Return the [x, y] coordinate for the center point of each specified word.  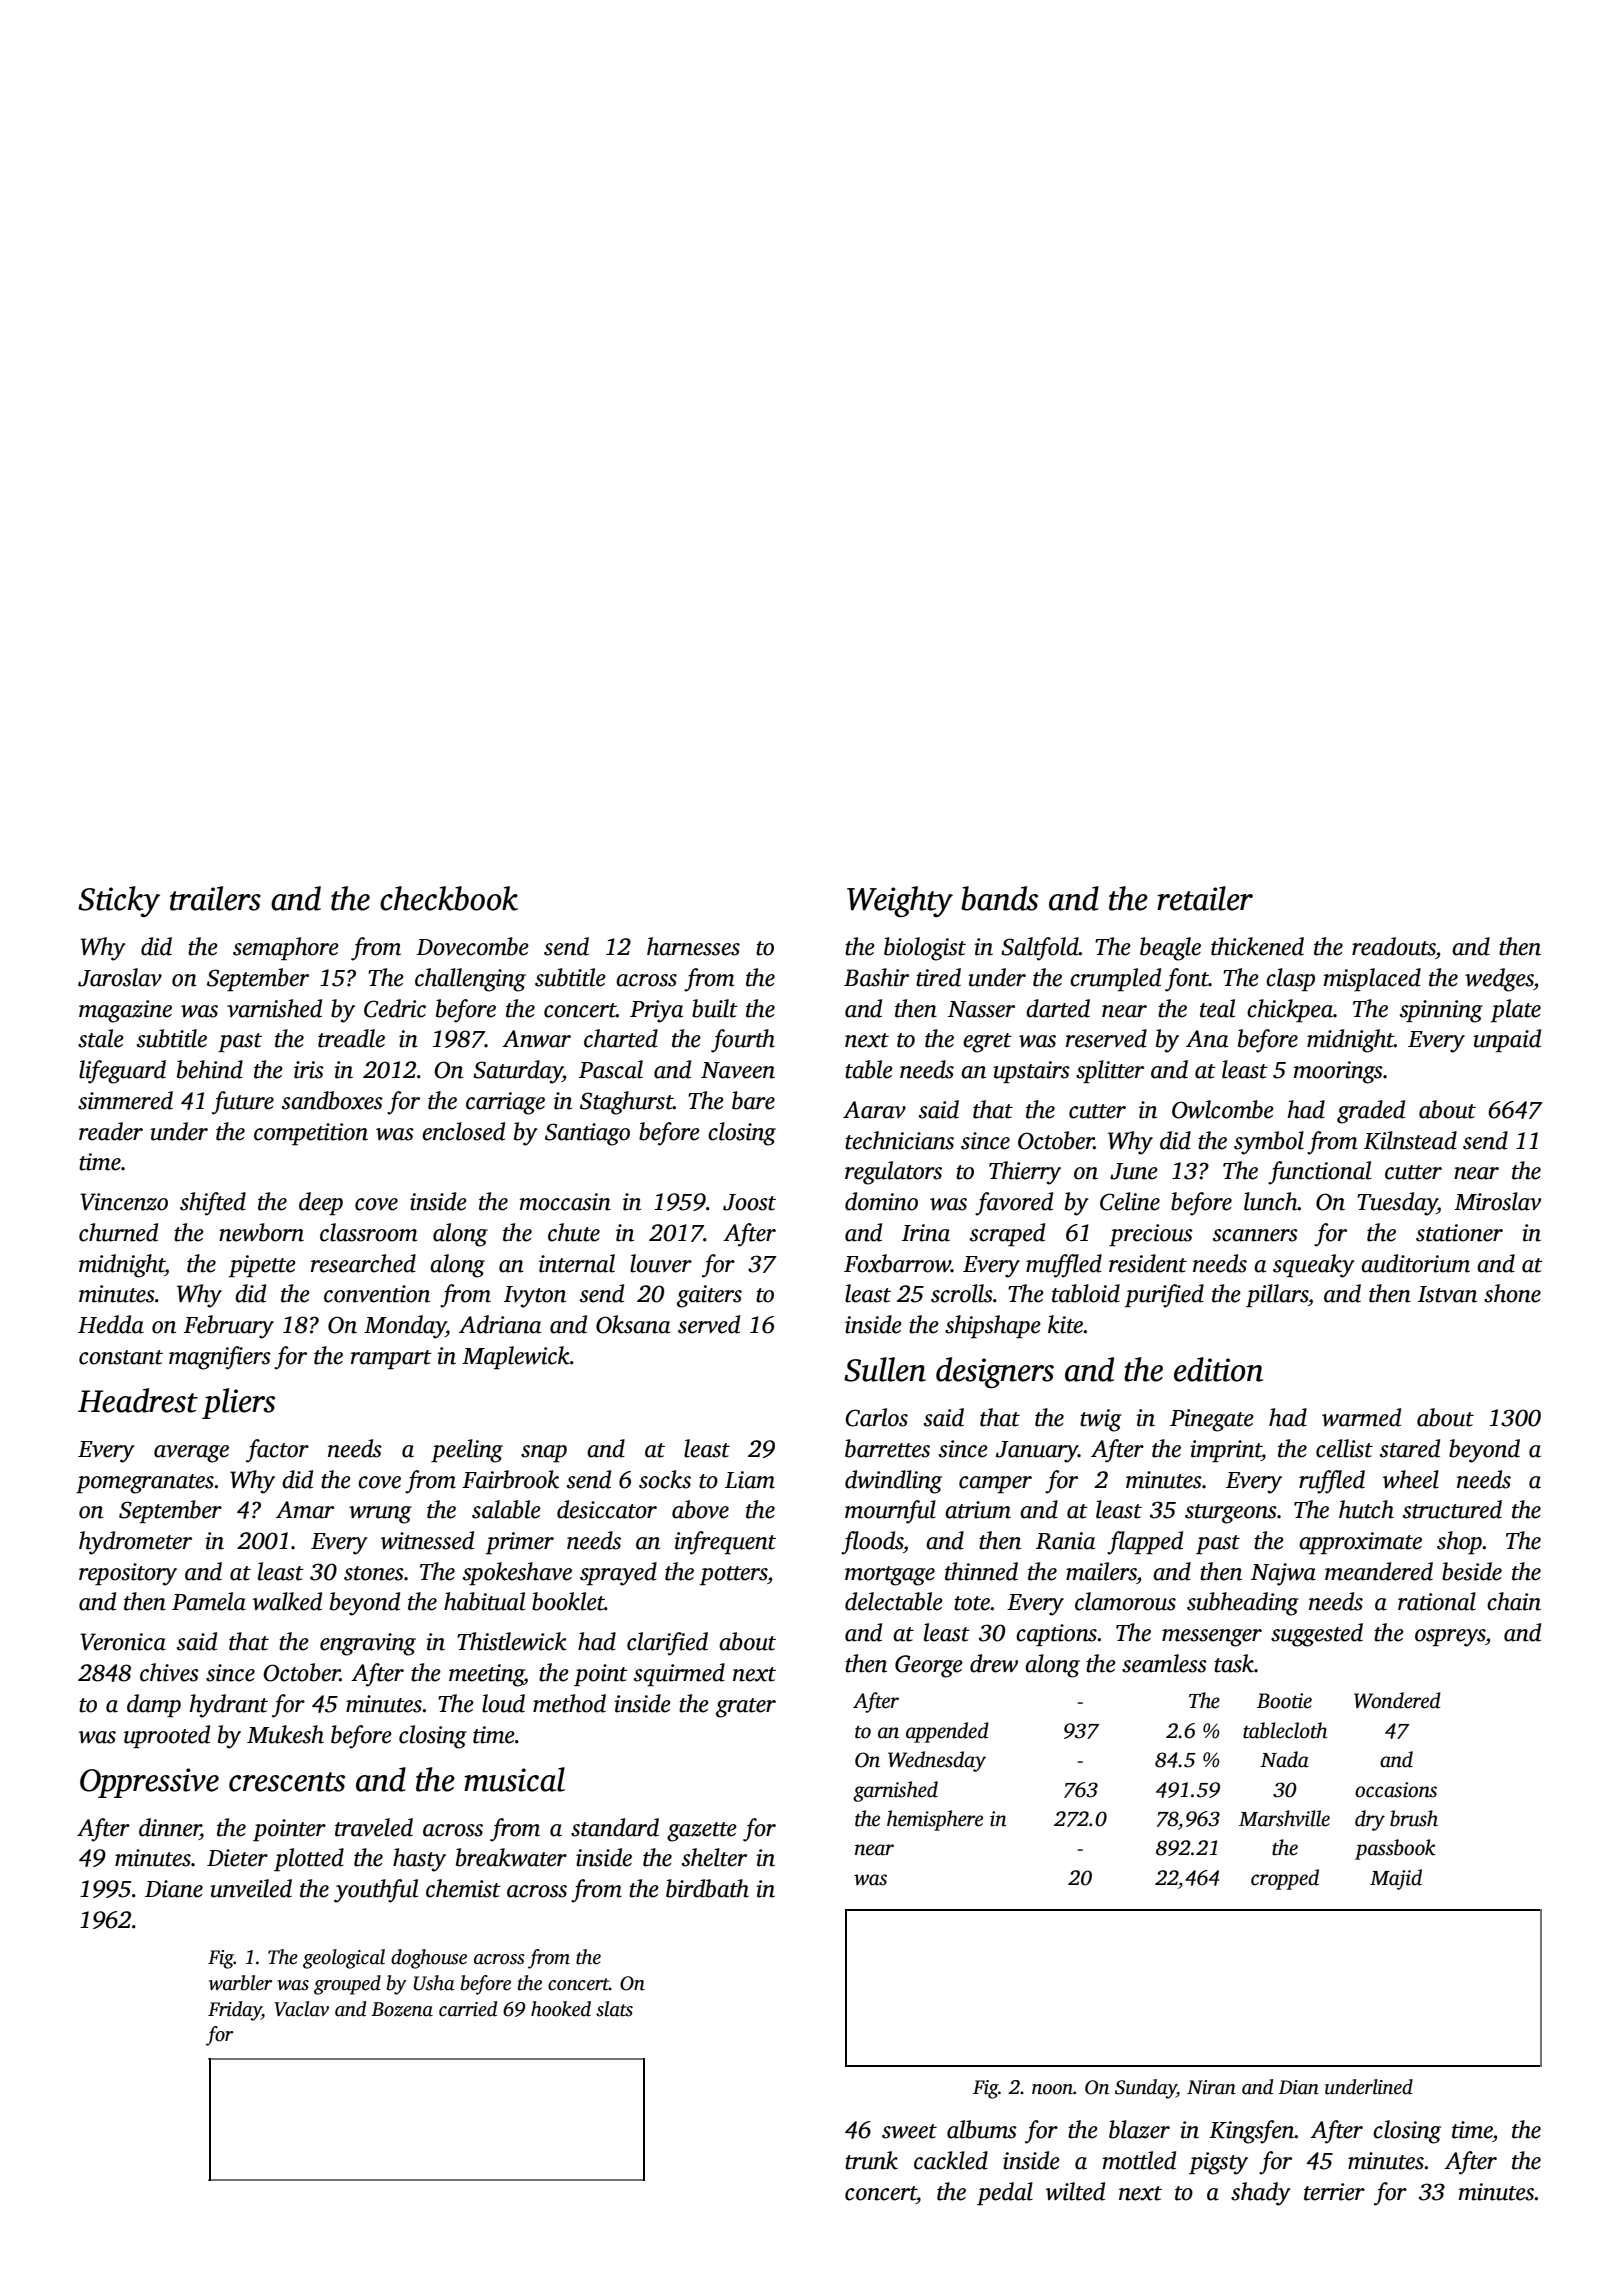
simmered [125, 1100]
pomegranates [145, 1484]
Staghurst [626, 1103]
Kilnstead [1410, 1140]
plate [1516, 1010]
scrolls [962, 1293]
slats [614, 2009]
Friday [235, 2011]
